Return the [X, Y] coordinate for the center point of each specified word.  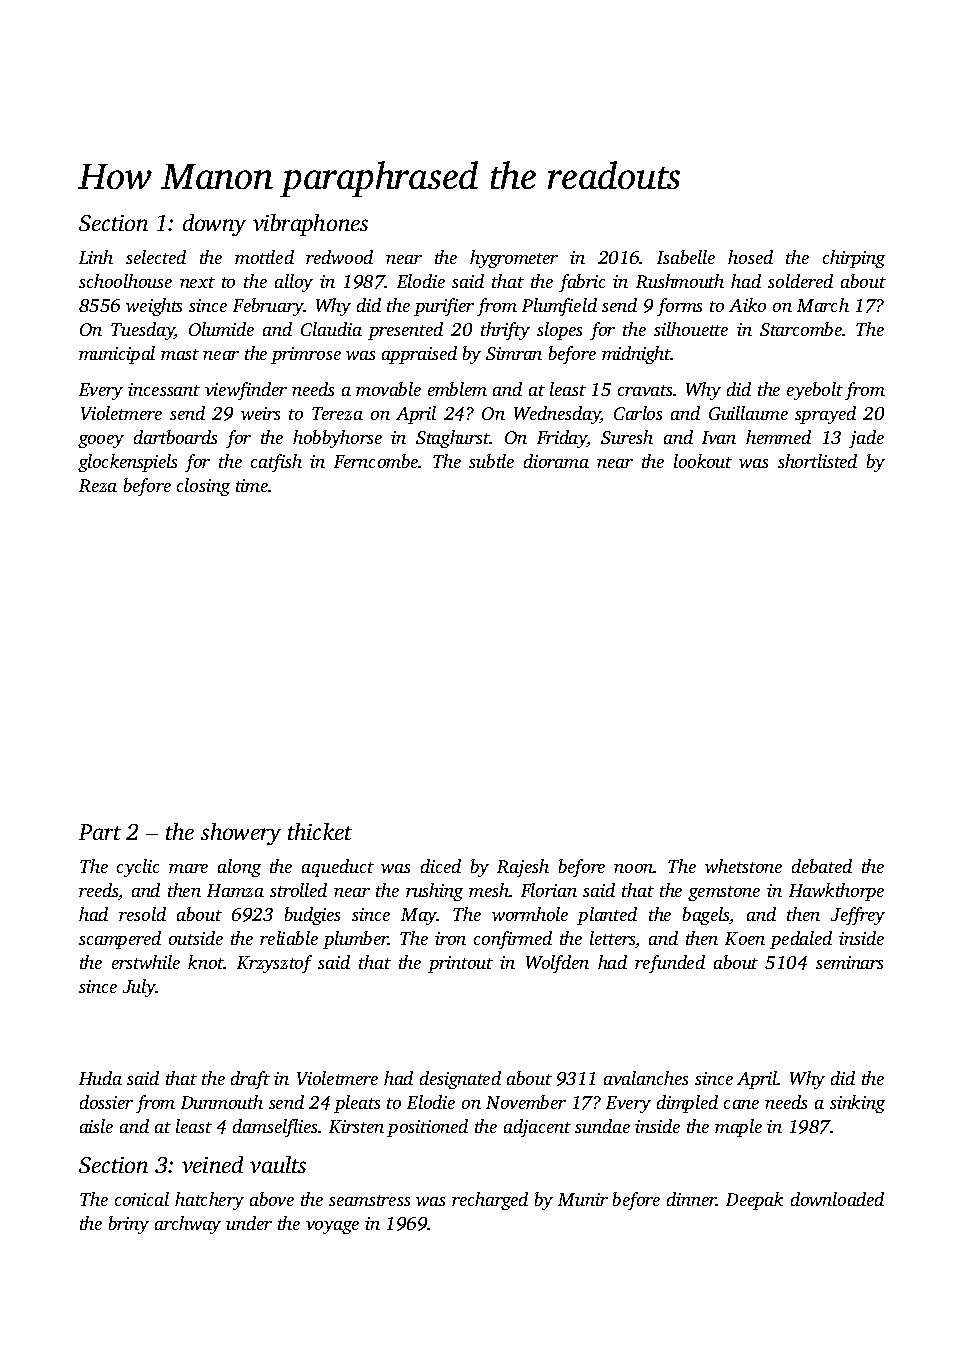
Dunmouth [222, 1102]
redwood [339, 257]
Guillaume [748, 413]
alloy [294, 283]
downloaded [837, 1199]
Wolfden [557, 964]
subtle [491, 461]
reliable [289, 938]
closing [203, 487]
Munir [583, 1199]
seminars [849, 962]
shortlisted [817, 461]
